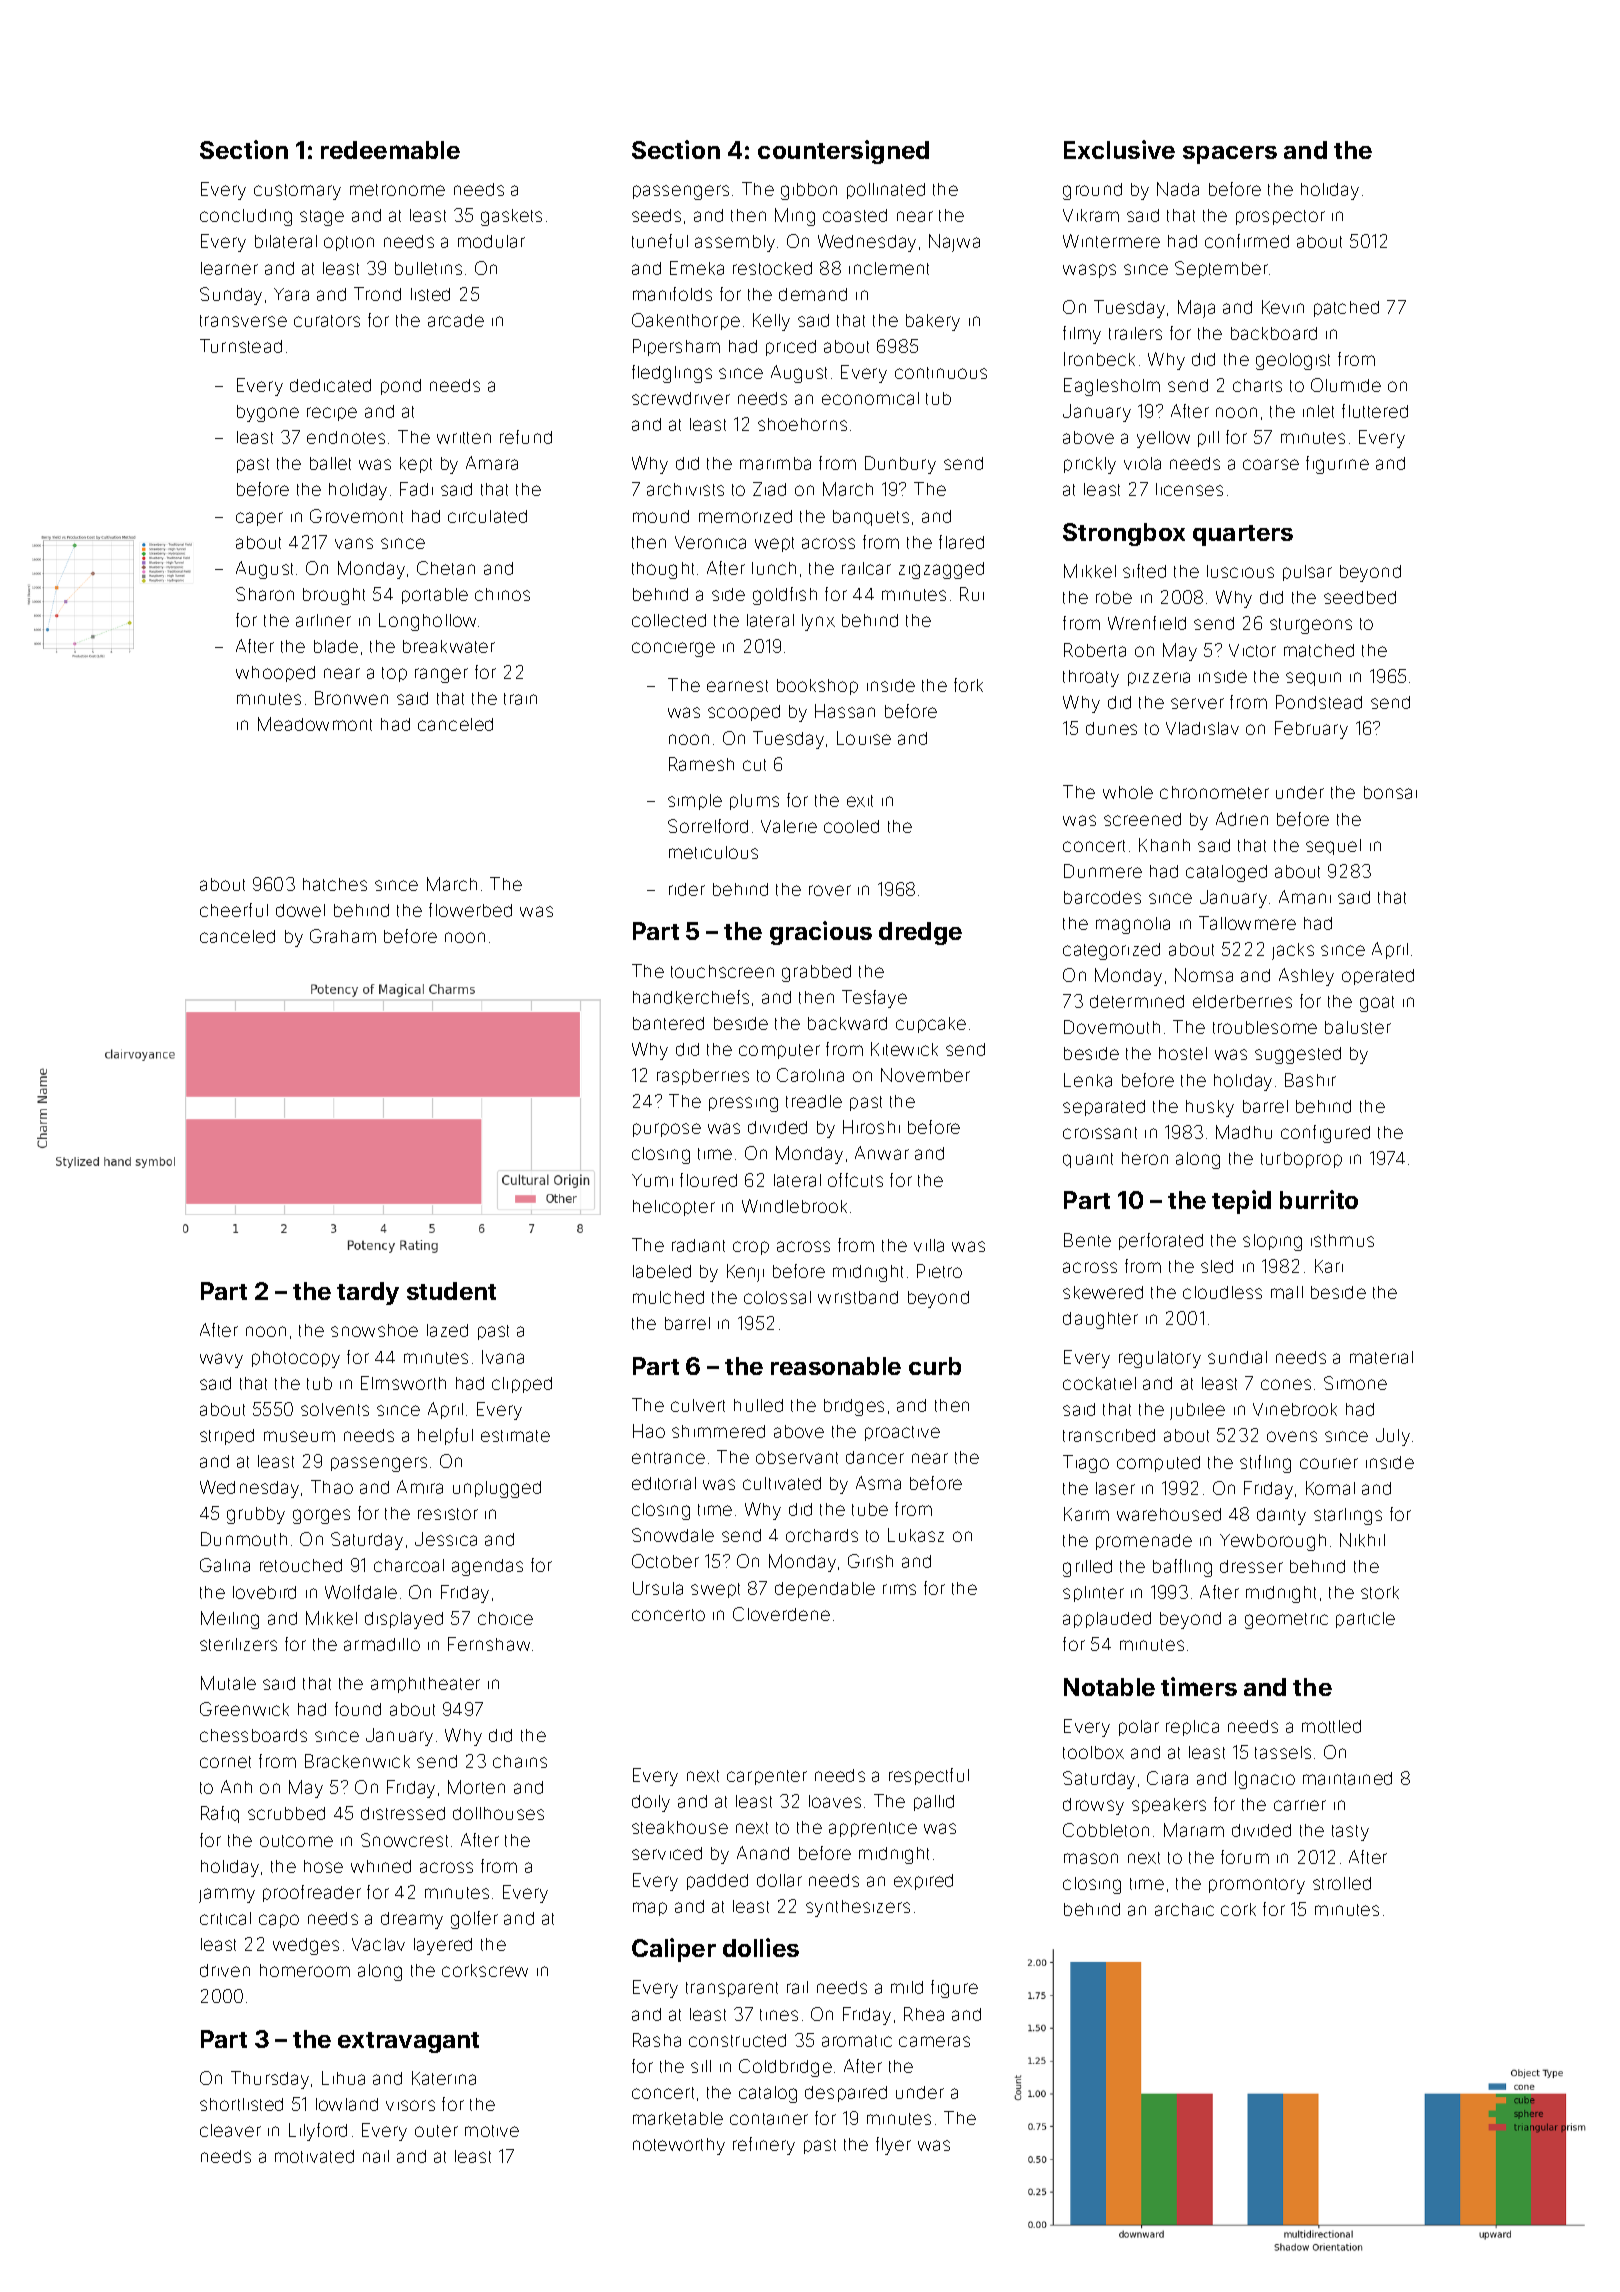 The height and width of the screenshot is (2292, 1620). I want to click on jubilee, so click(1197, 1411).
